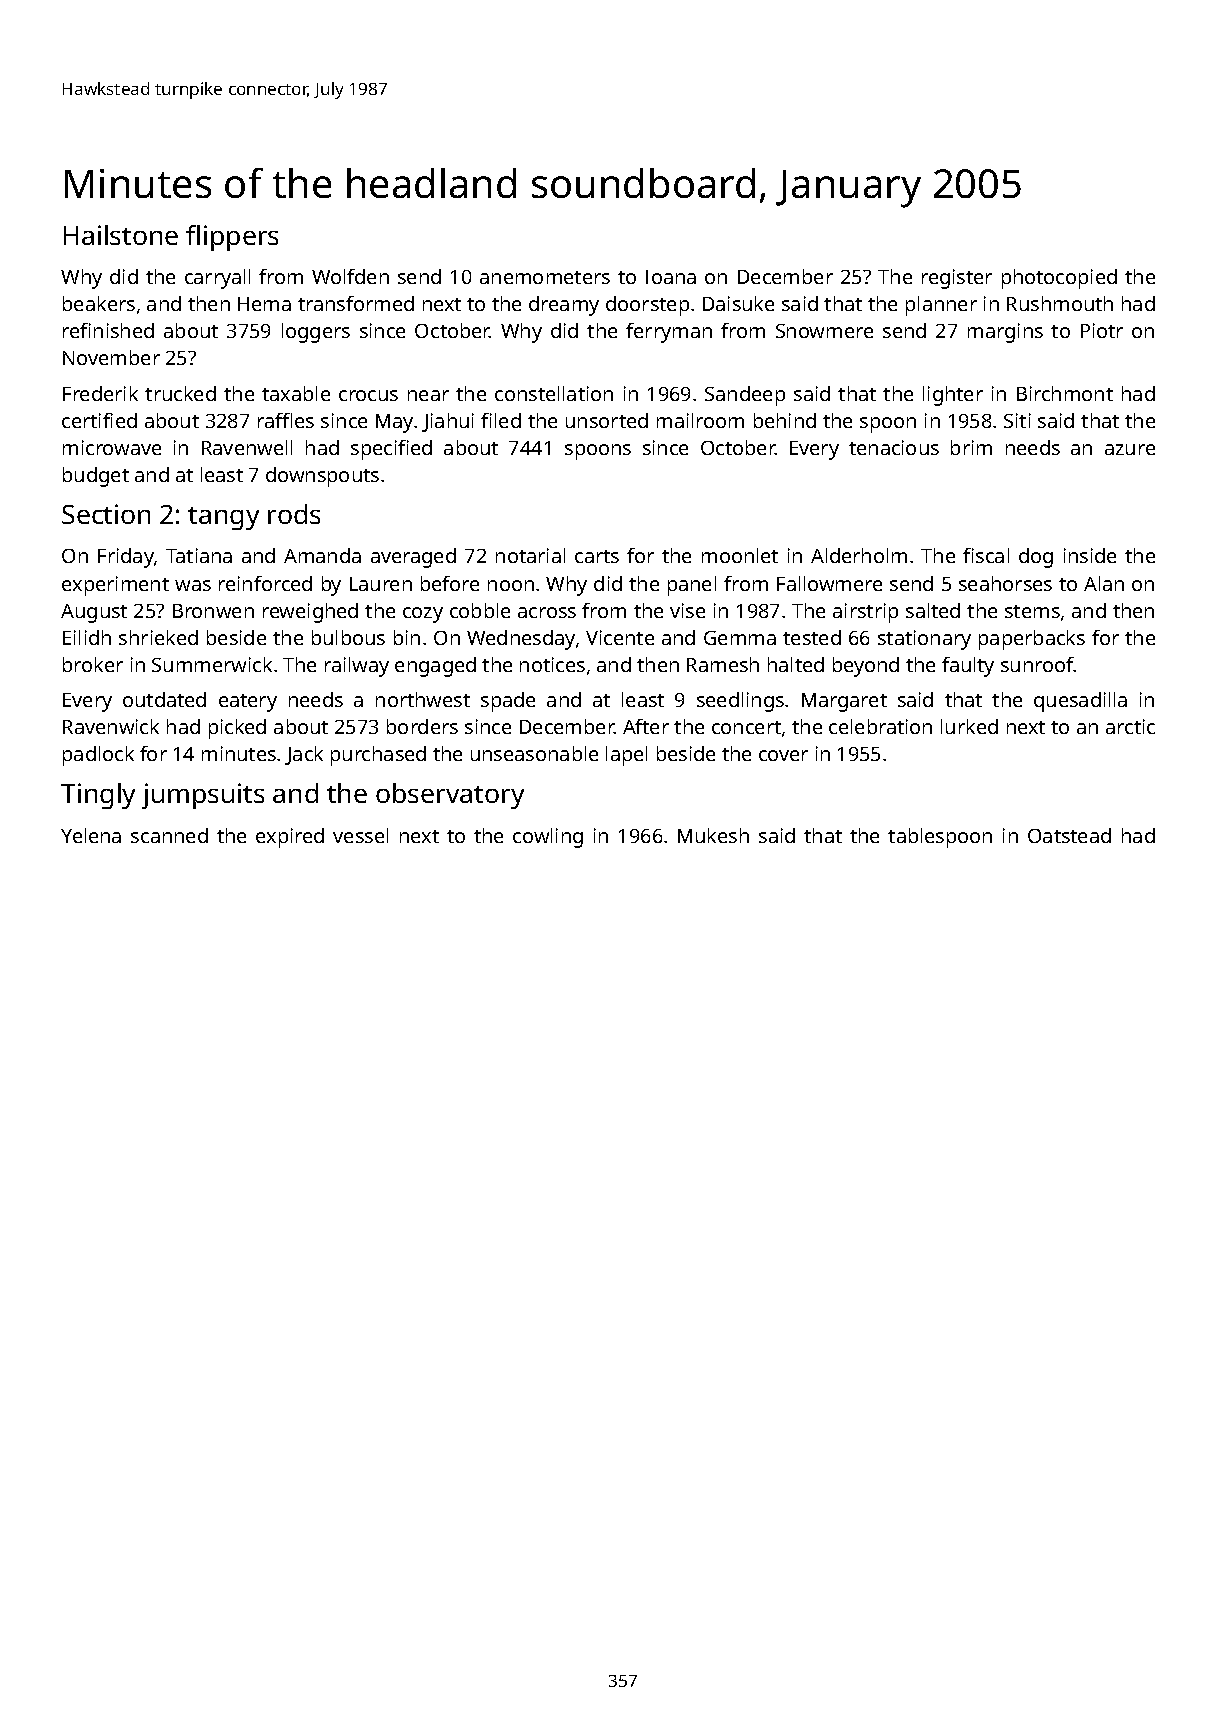 The height and width of the image is (1722, 1218). Describe the element at coordinates (1060, 303) in the image. I see `Rushmouth` at that location.
